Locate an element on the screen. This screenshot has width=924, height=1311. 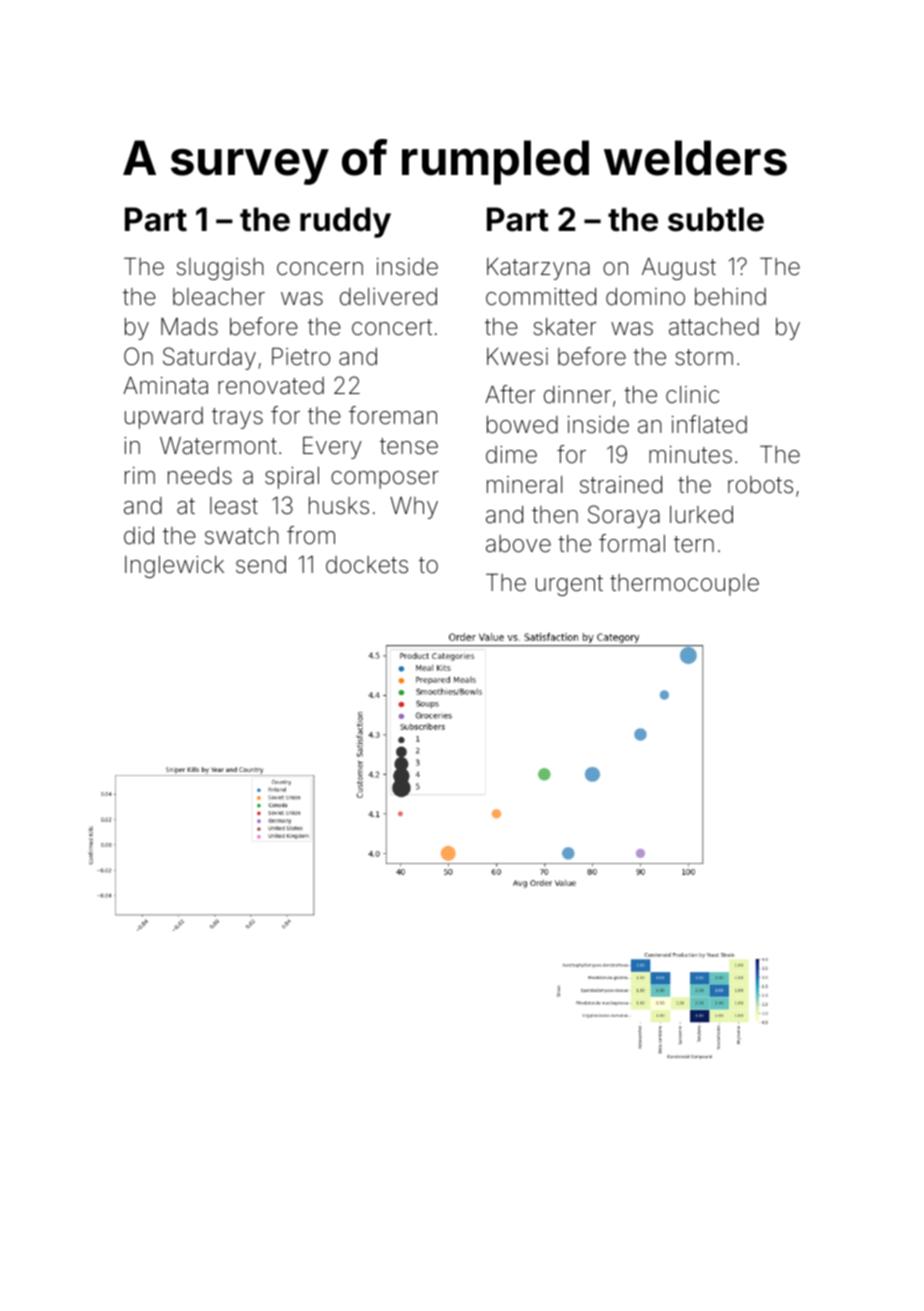
least is located at coordinates (234, 506).
